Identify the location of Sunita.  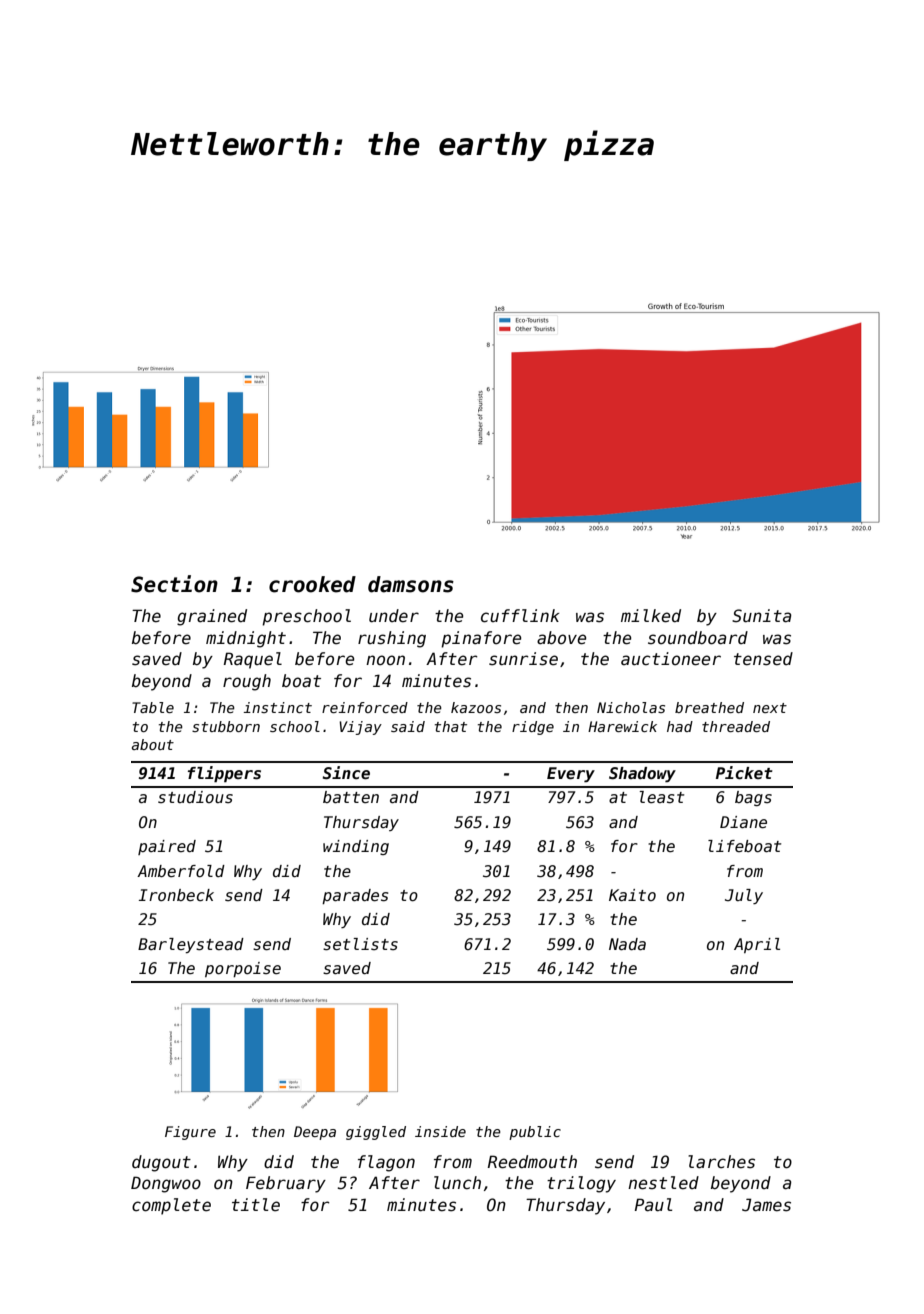
(762, 616).
